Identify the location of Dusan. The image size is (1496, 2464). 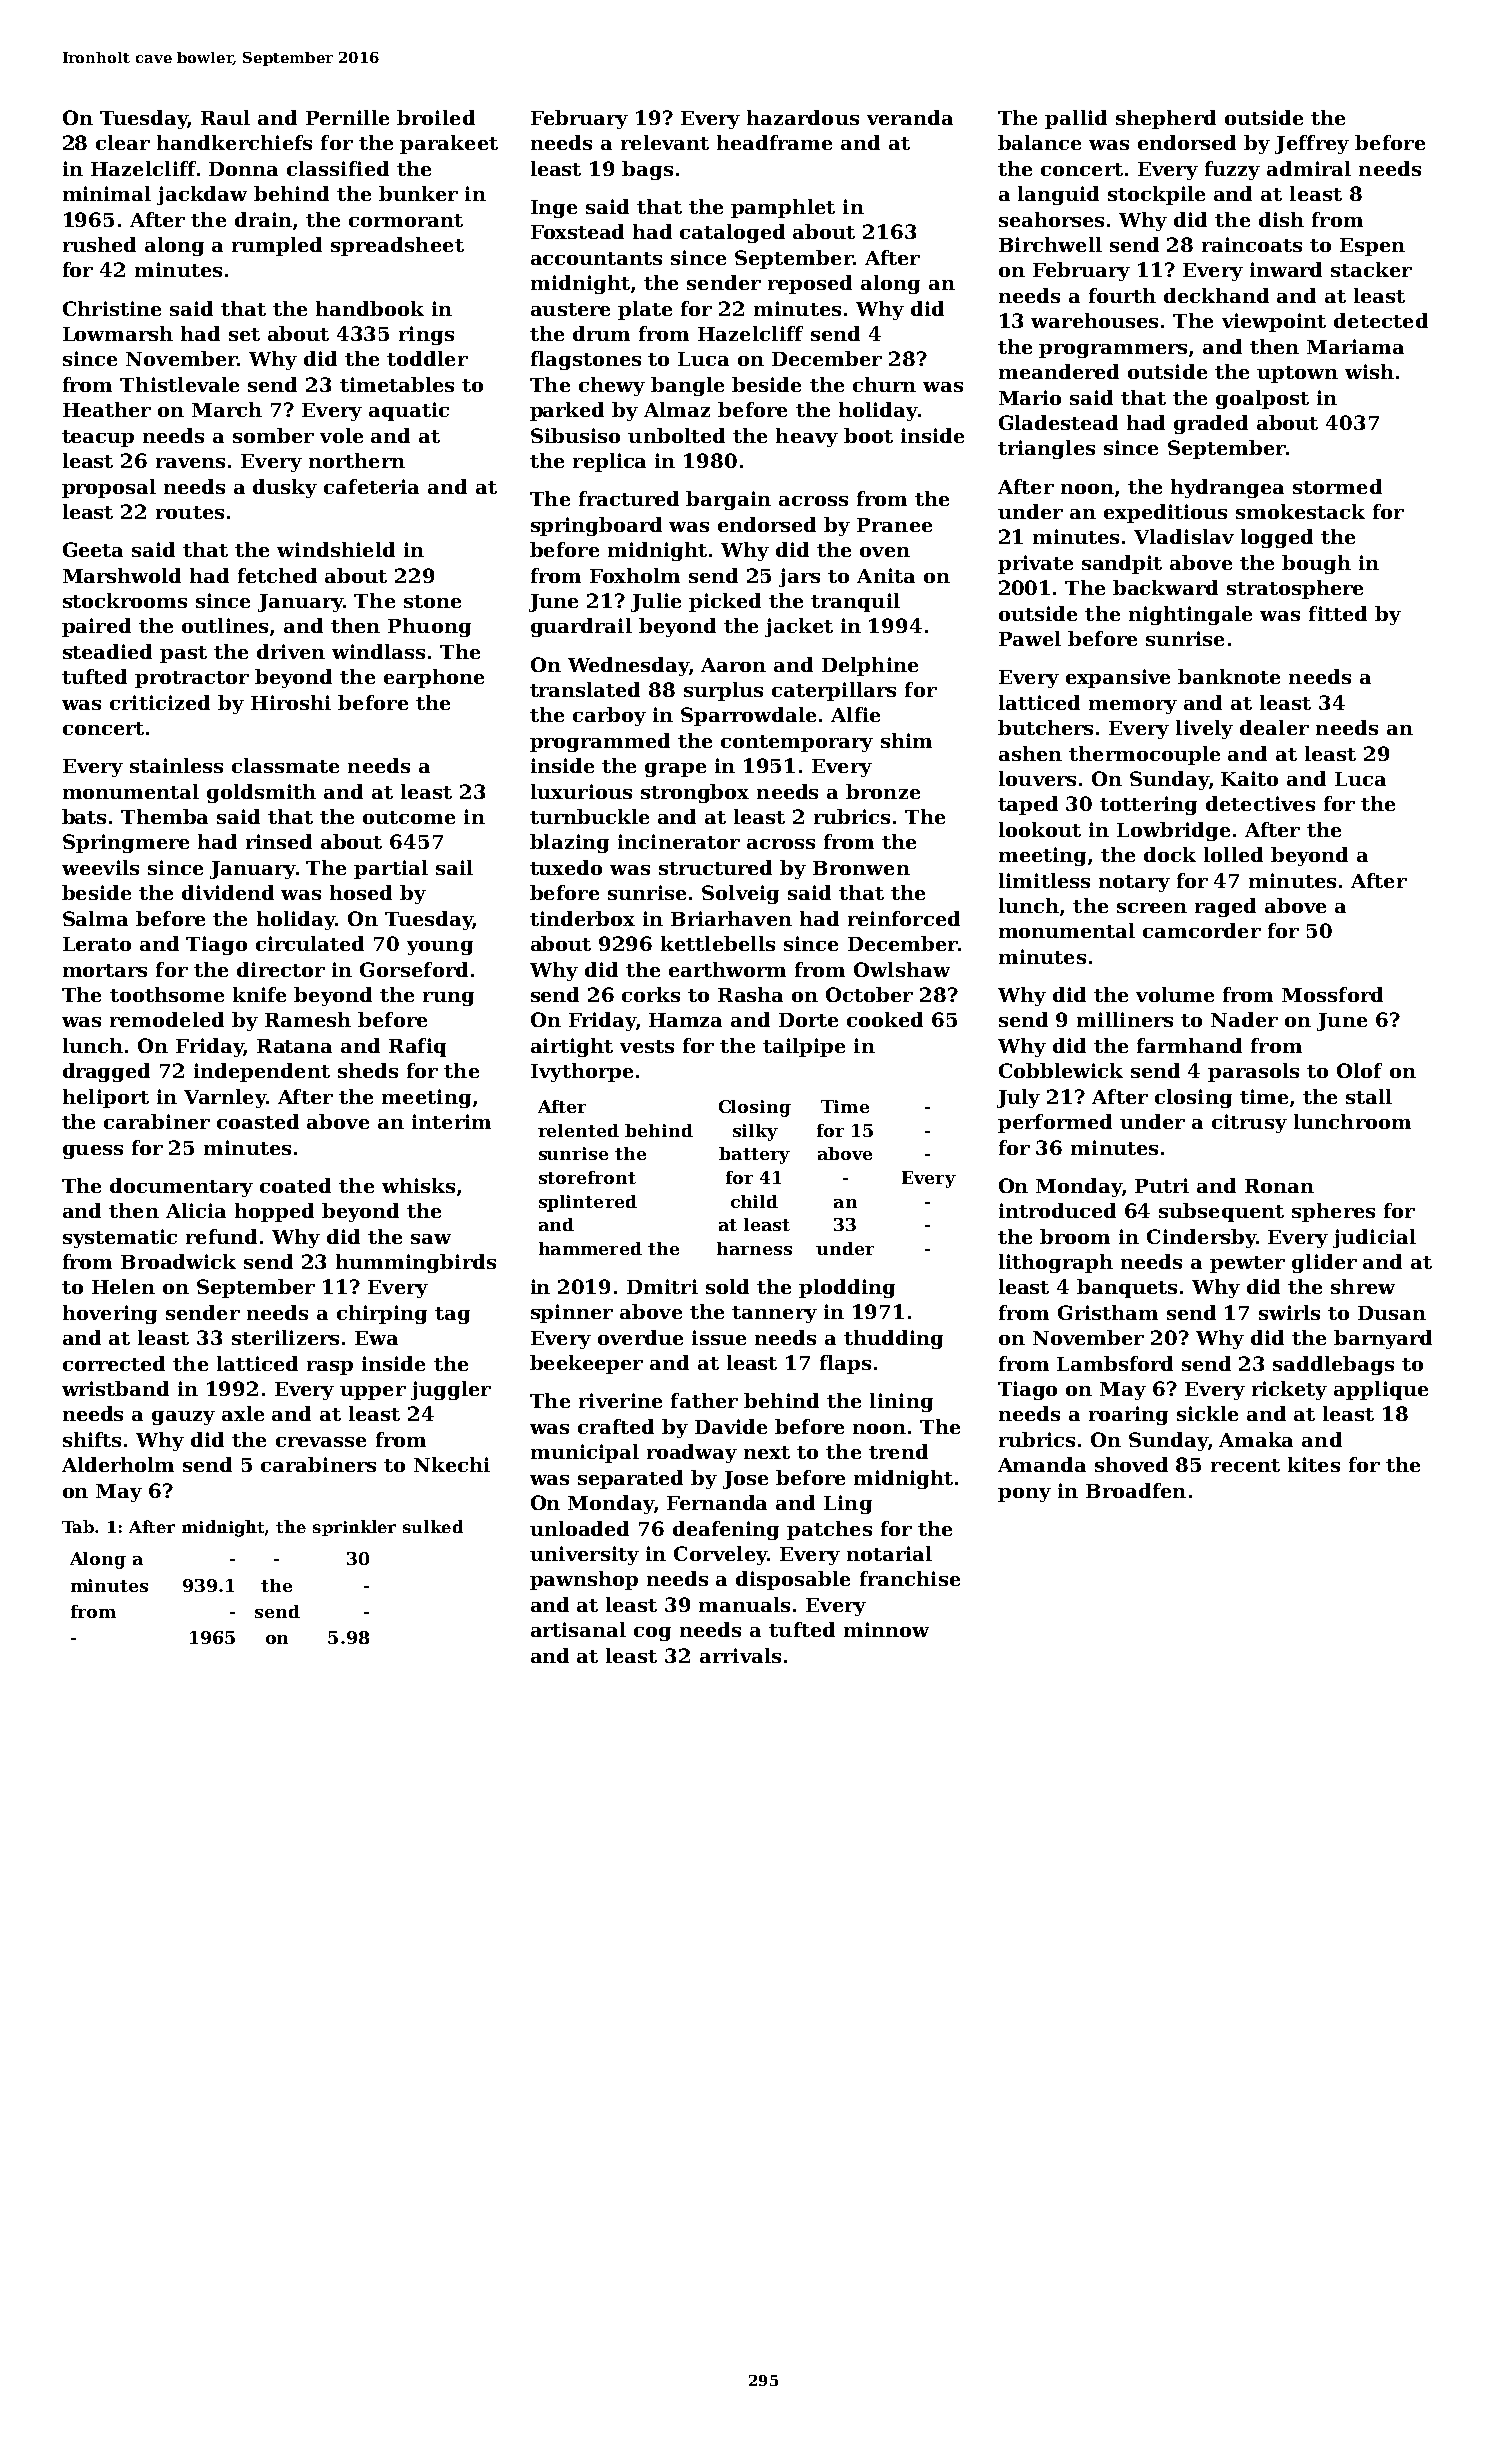
(1392, 1313).
